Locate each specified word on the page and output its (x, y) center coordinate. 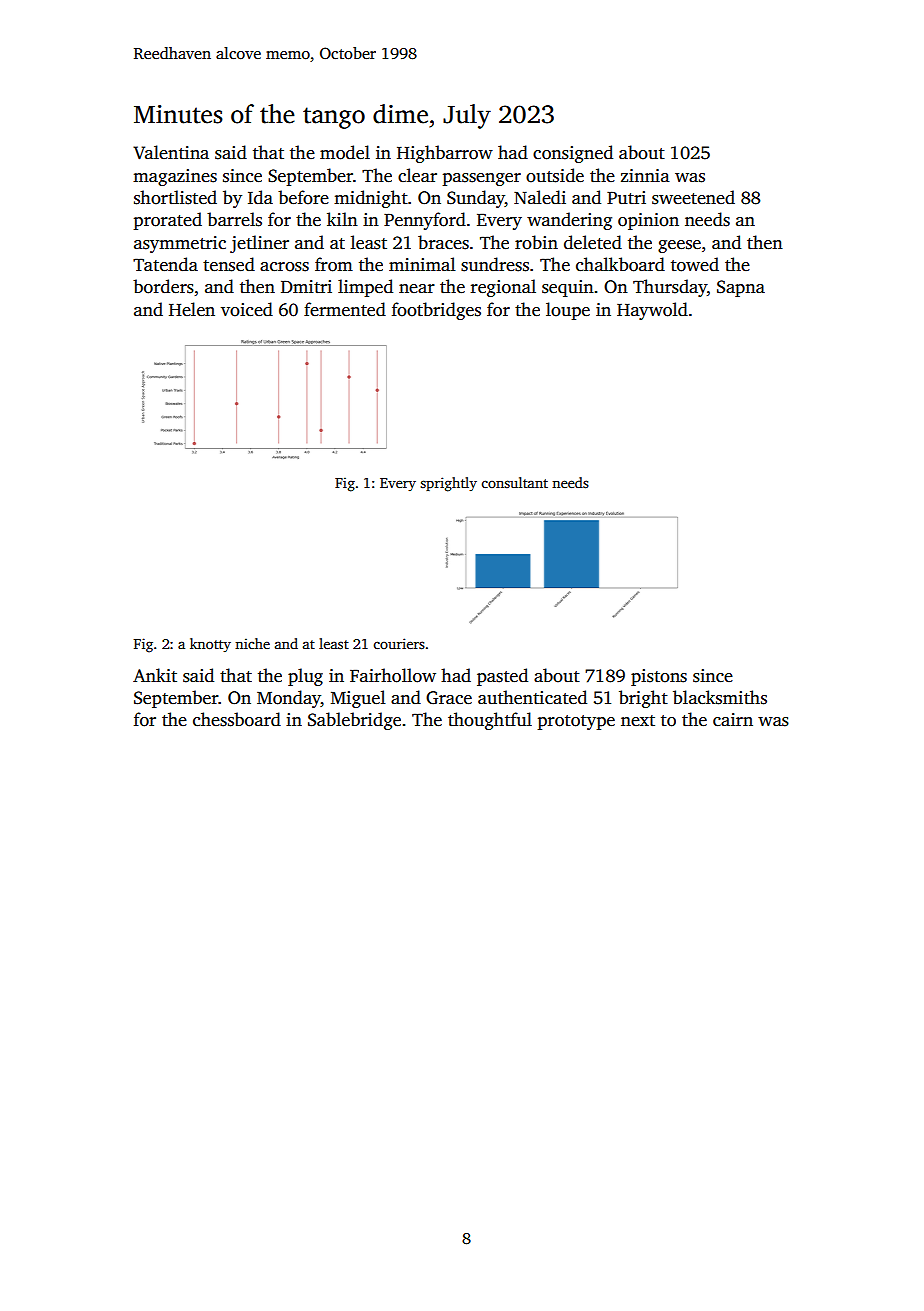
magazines (175, 177)
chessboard (237, 719)
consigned (573, 154)
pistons (659, 677)
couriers (399, 643)
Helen (192, 309)
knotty (210, 645)
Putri (626, 198)
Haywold (652, 311)
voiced (247, 309)
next (638, 721)
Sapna (741, 288)
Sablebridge (354, 721)
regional (503, 288)
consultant (515, 482)
